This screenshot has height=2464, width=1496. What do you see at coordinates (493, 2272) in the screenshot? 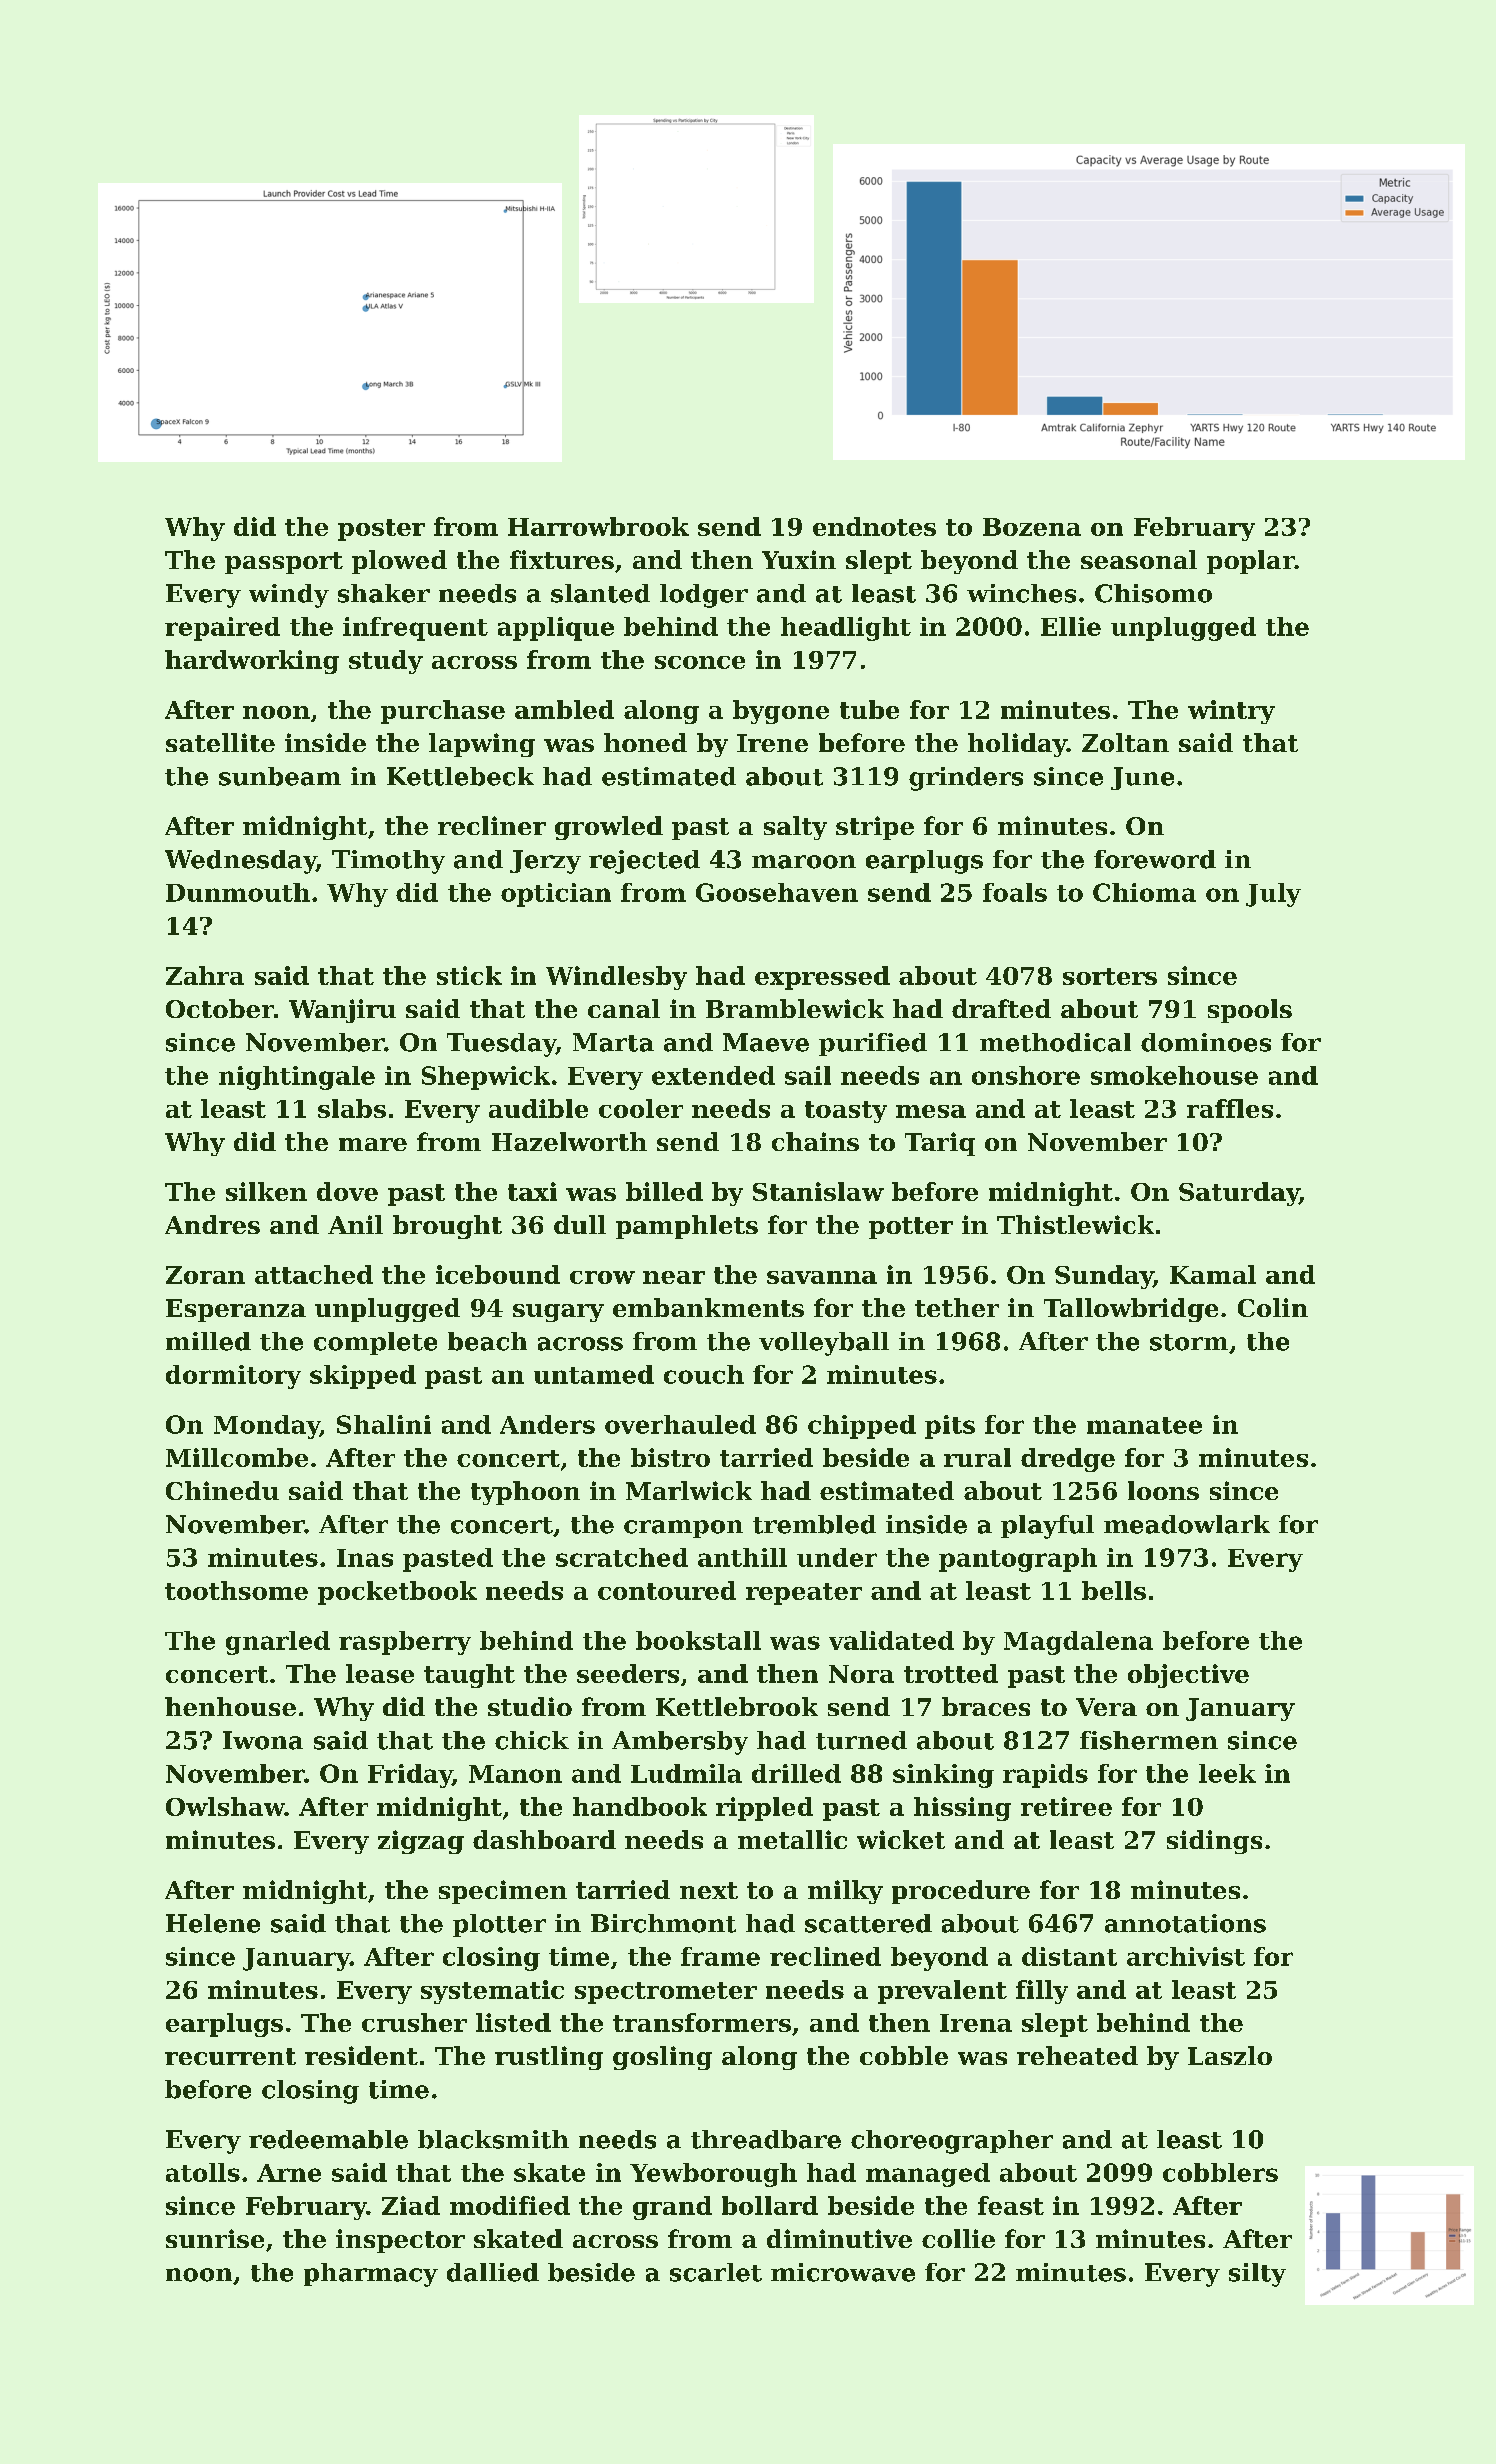
I see `dallied` at bounding box center [493, 2272].
